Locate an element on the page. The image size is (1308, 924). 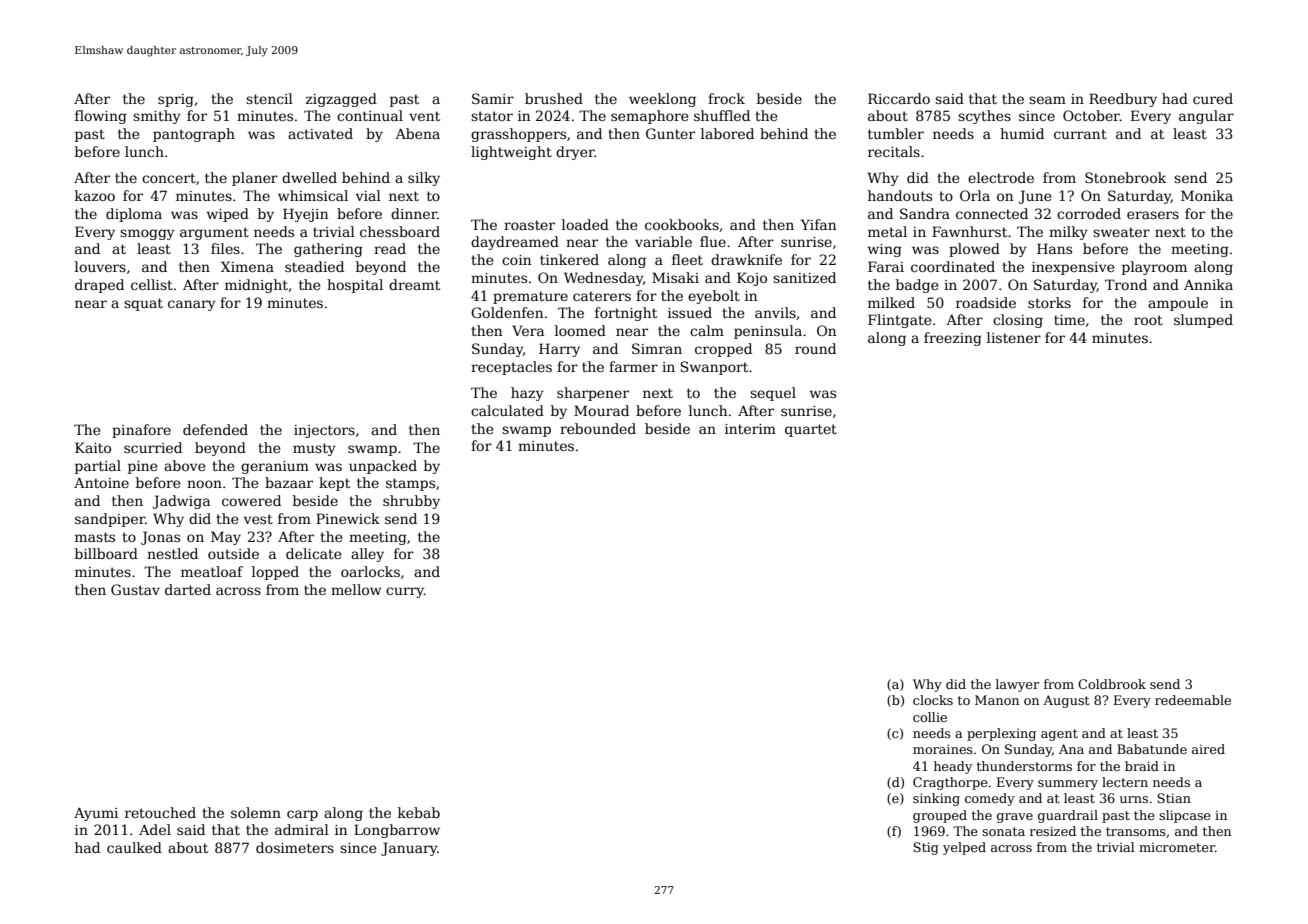
retouched is located at coordinates (160, 812).
